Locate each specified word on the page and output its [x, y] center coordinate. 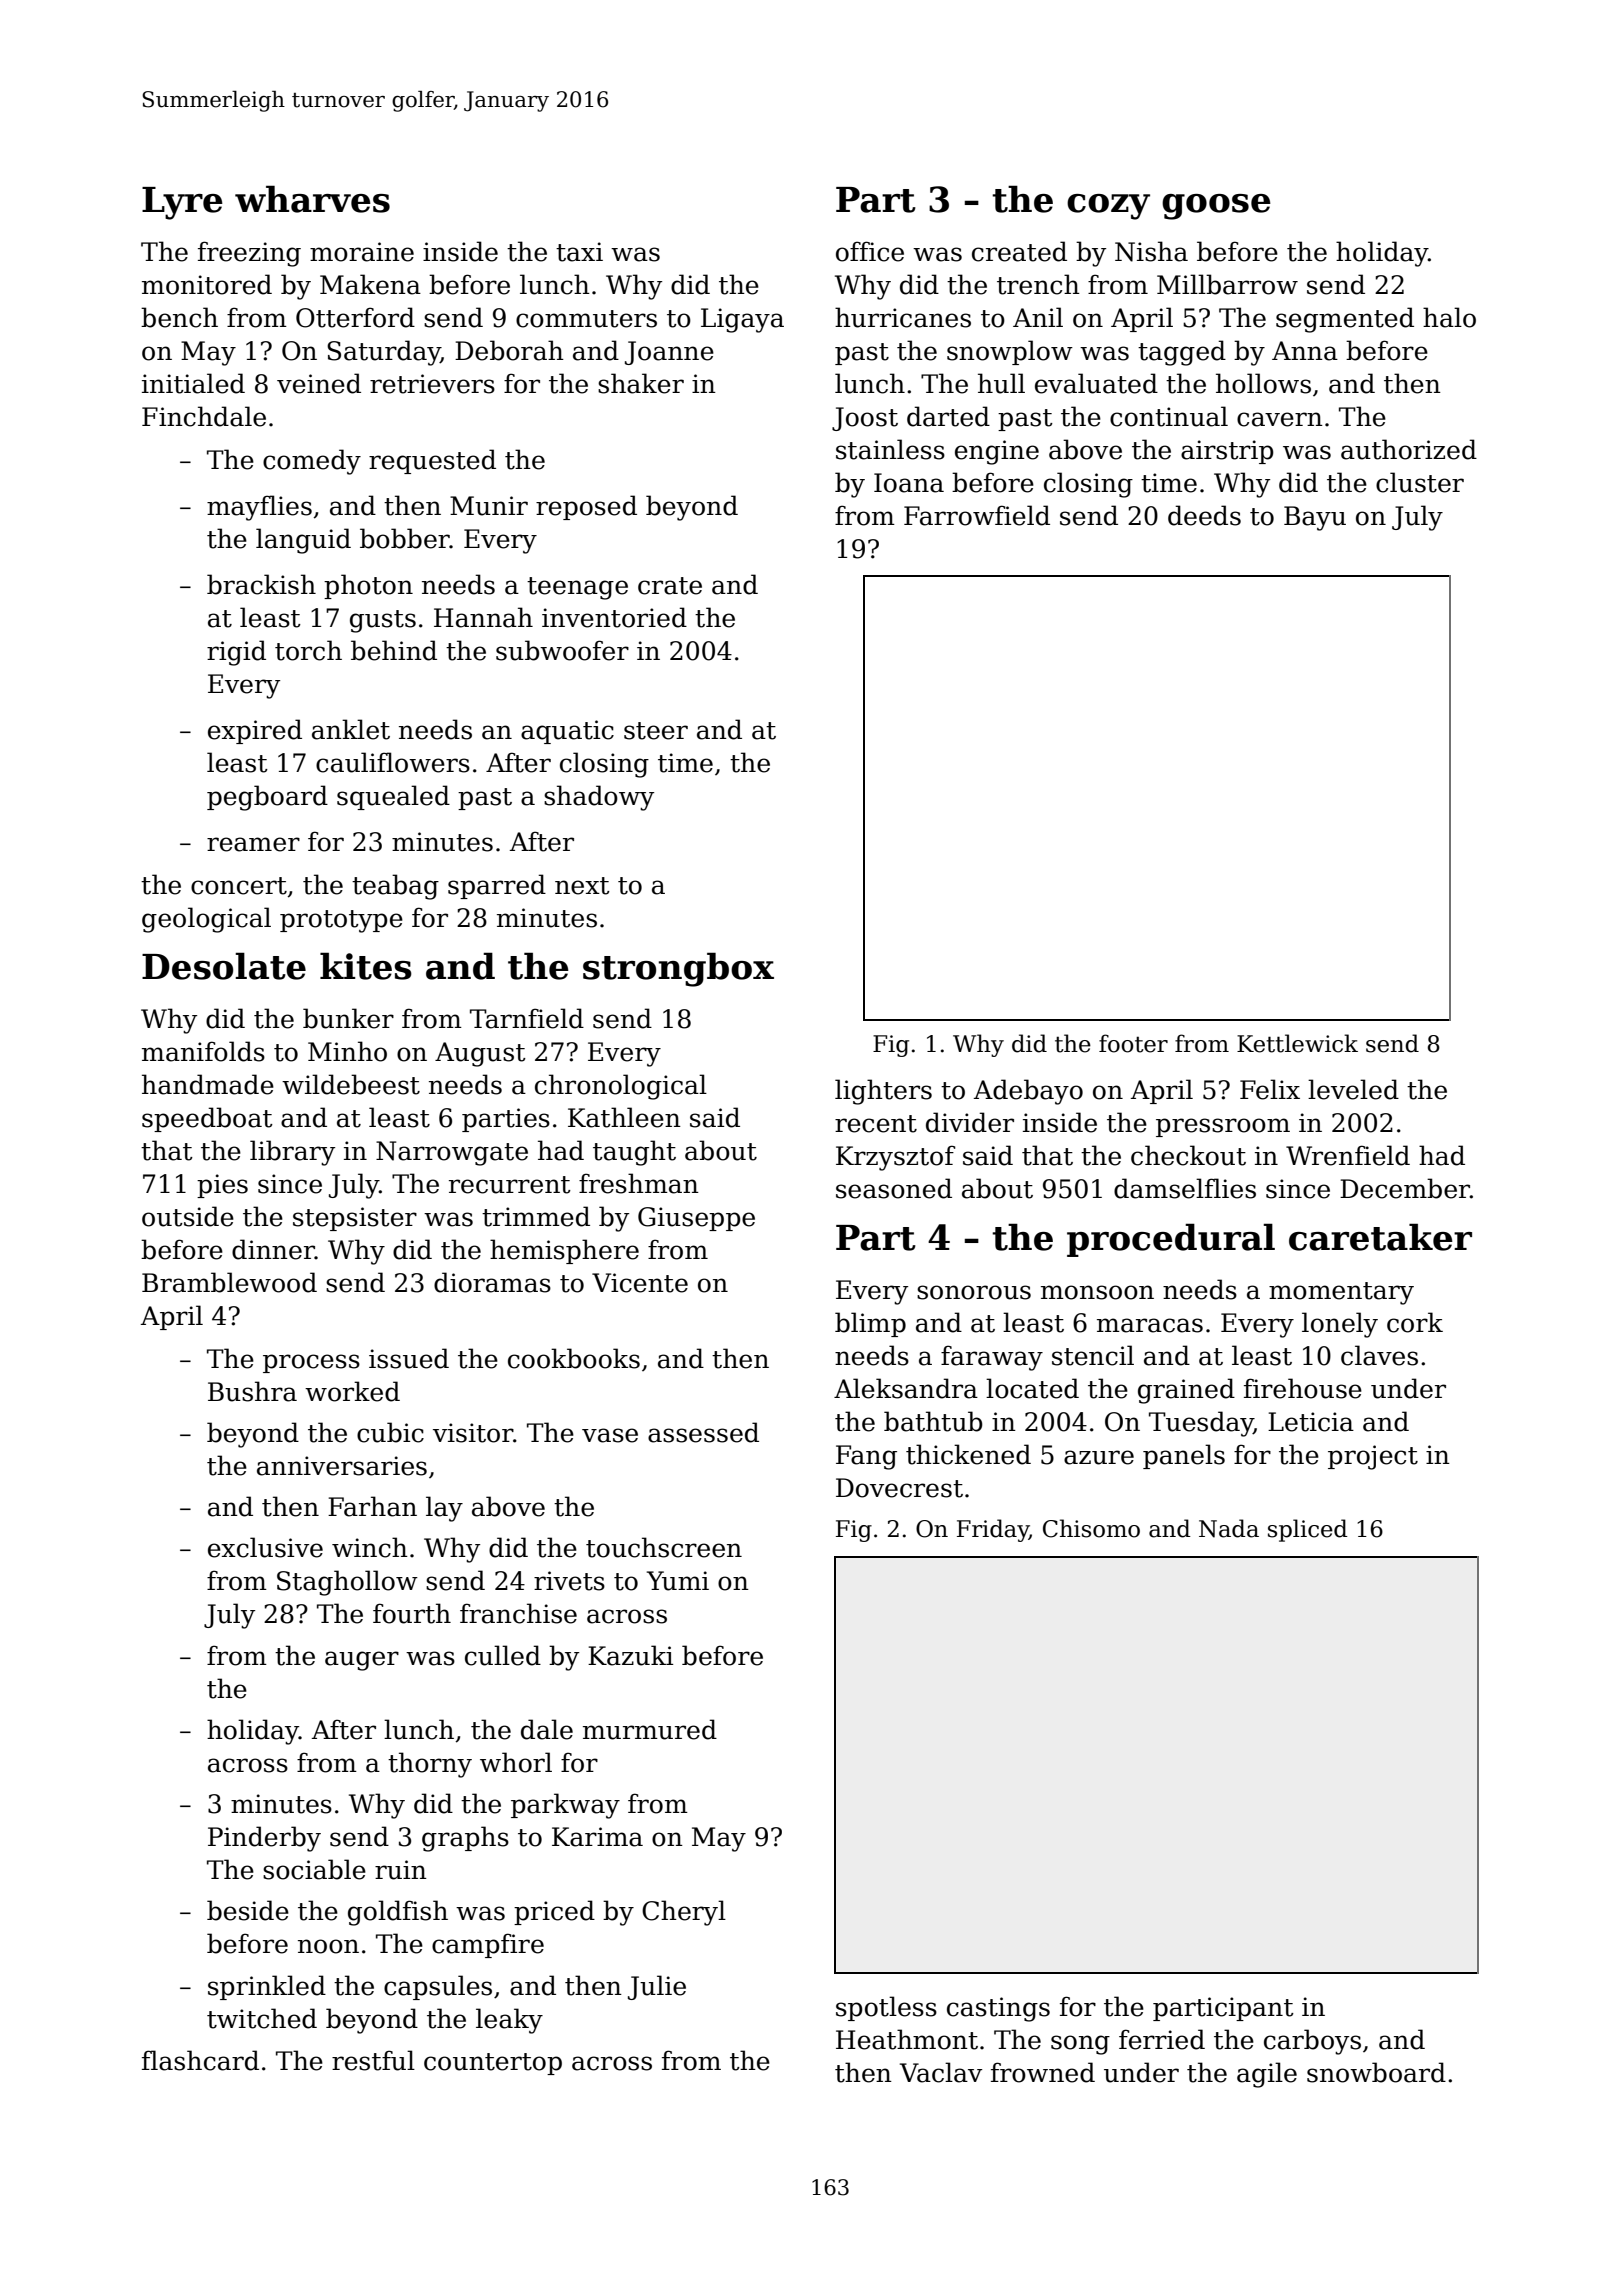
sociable [314, 1869]
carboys [1312, 2042]
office [870, 251]
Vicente [640, 1283]
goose [1216, 207]
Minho [347, 1051]
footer [1133, 1043]
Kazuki [630, 1655]
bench [179, 317]
